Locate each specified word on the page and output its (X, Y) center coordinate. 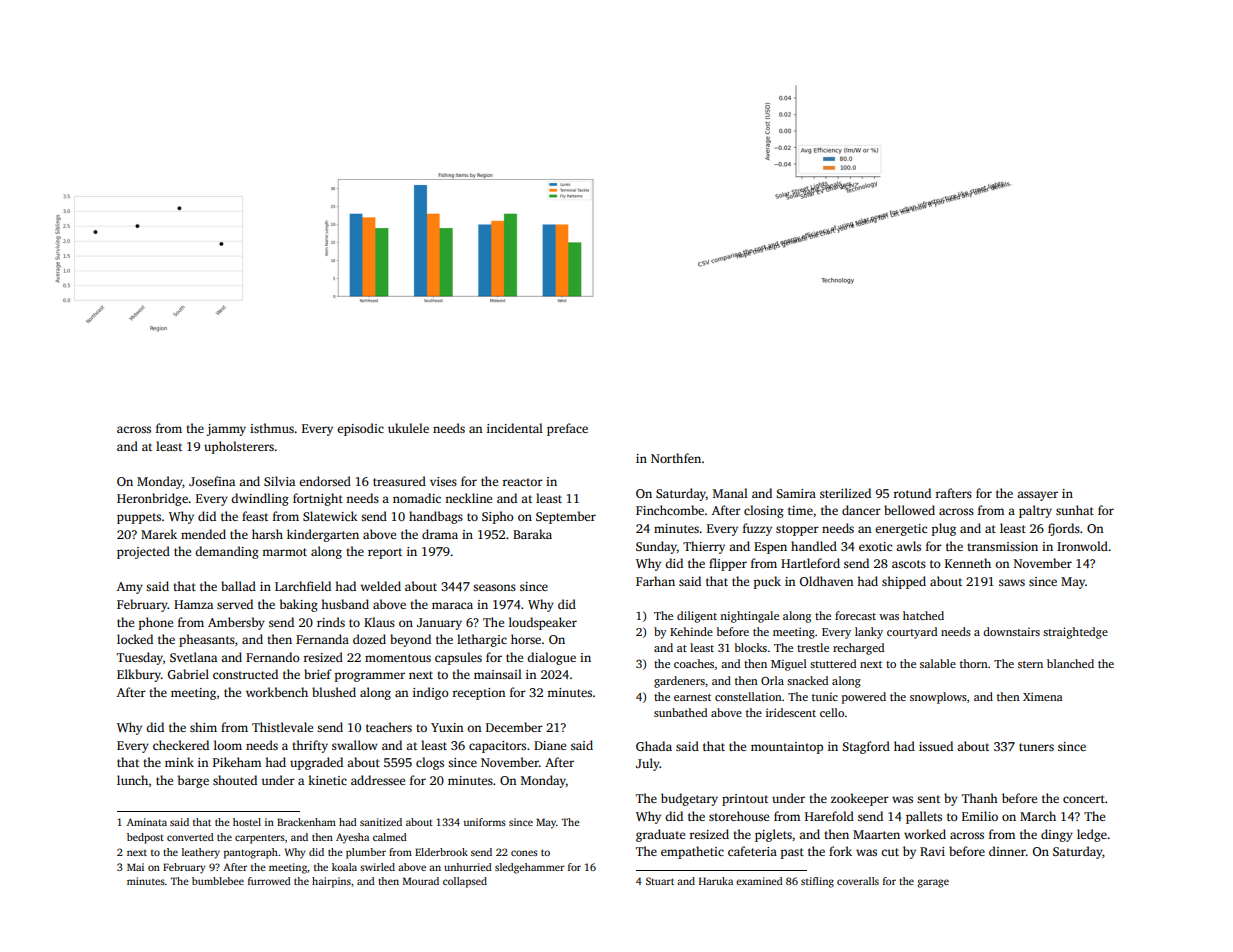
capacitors (497, 747)
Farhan (655, 581)
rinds (331, 622)
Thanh (980, 798)
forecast (855, 615)
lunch (132, 780)
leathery (201, 853)
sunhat (1075, 510)
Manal (730, 493)
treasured (399, 481)
